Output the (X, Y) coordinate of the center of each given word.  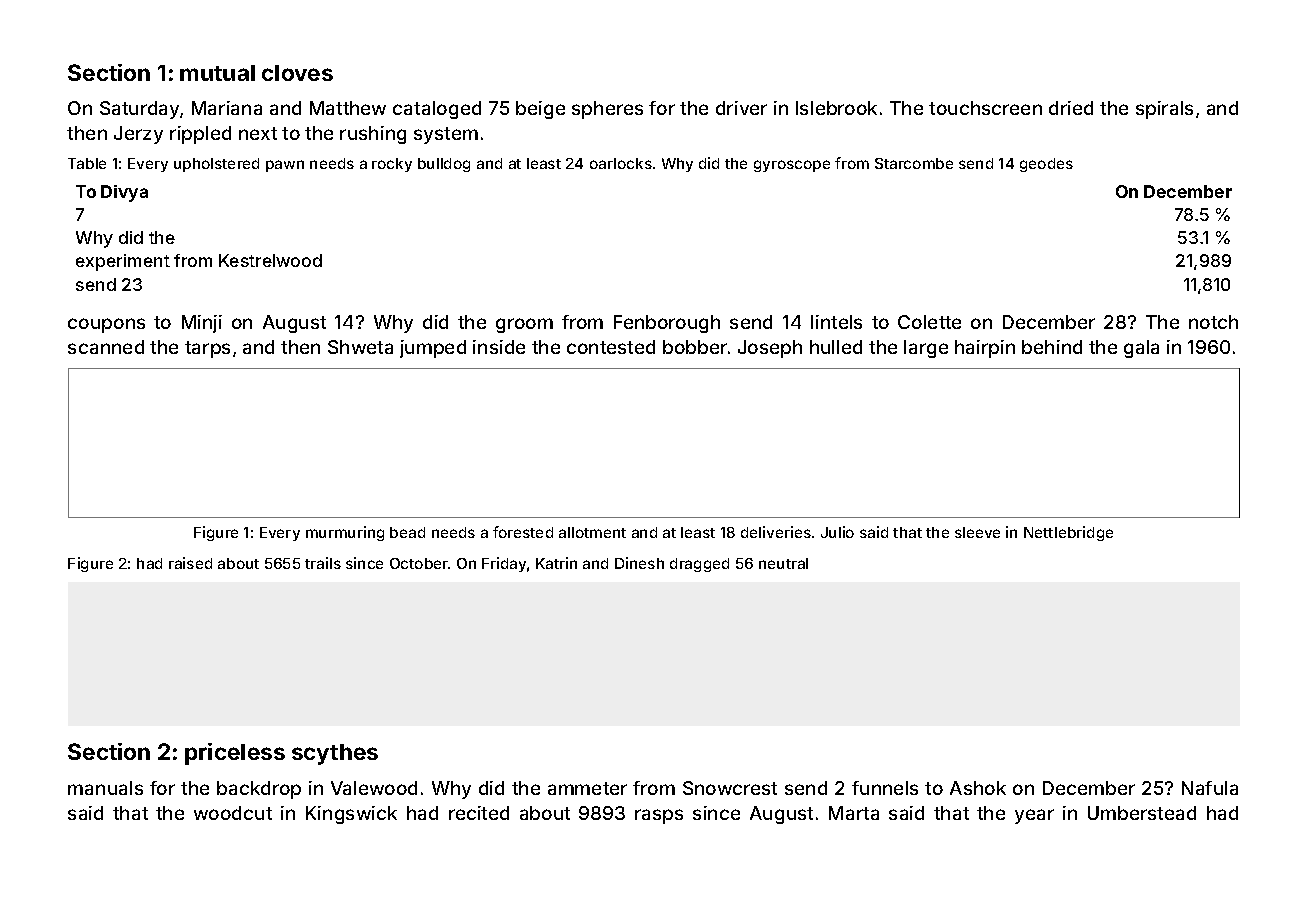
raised (190, 563)
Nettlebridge (1068, 533)
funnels (885, 788)
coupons (106, 325)
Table (87, 163)
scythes (335, 754)
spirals (1164, 110)
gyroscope (792, 166)
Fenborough (667, 324)
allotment (592, 532)
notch (1213, 322)
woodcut (233, 813)
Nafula (1210, 788)
